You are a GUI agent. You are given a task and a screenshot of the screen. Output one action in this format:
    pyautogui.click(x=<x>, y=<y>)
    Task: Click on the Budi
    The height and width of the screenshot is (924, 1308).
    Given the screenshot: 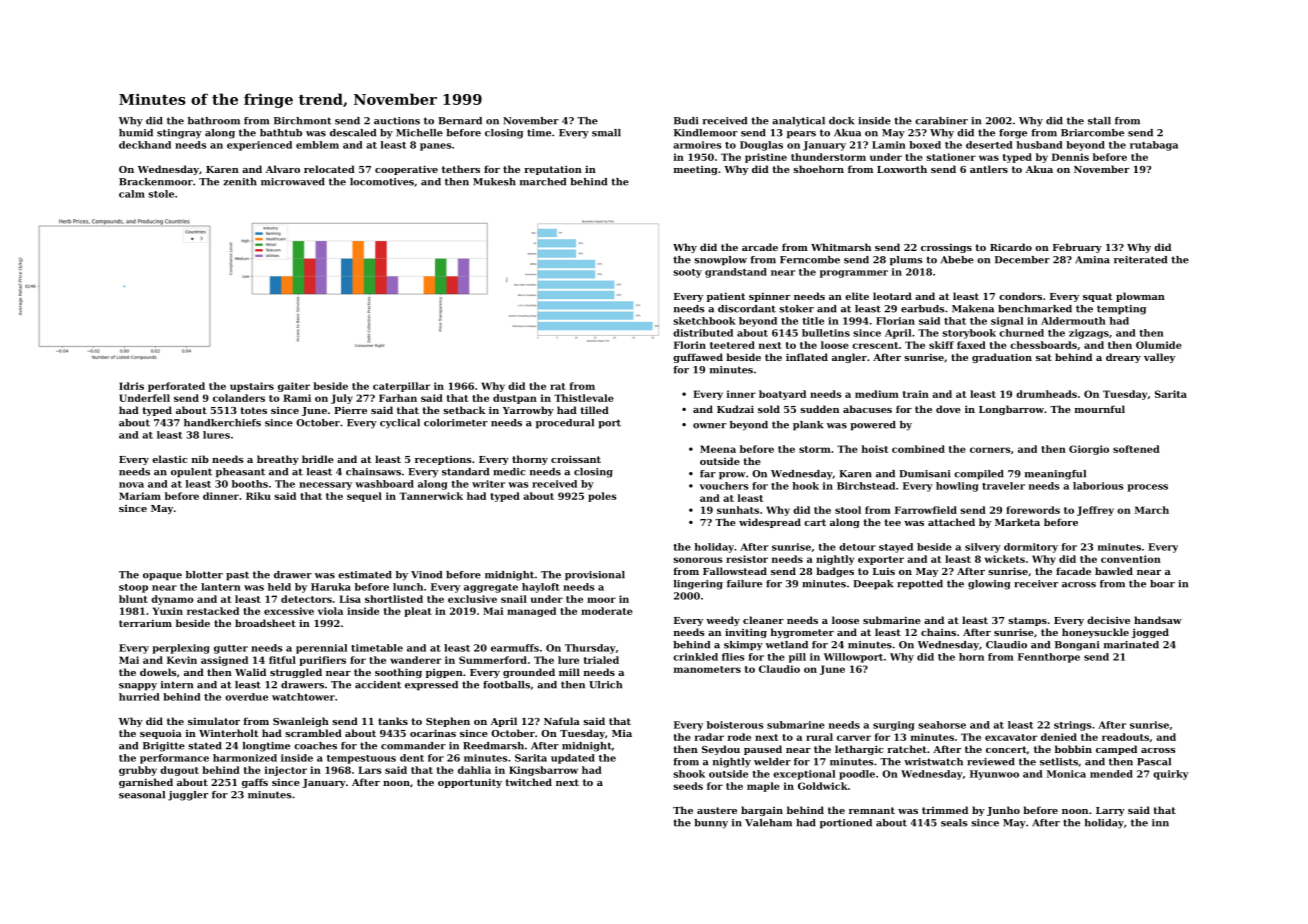 What is the action you would take?
    pyautogui.click(x=686, y=121)
